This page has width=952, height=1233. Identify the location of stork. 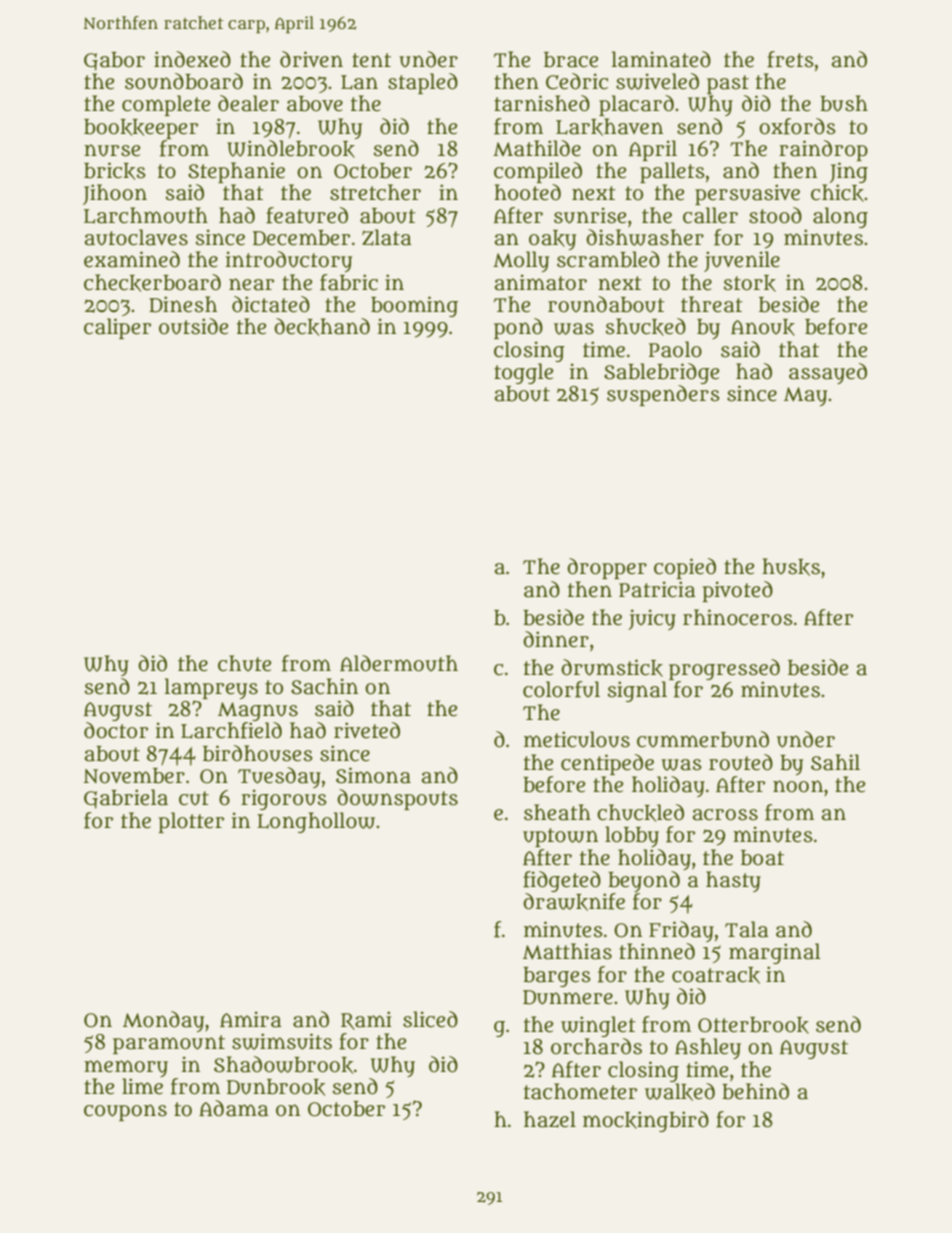
(750, 283).
